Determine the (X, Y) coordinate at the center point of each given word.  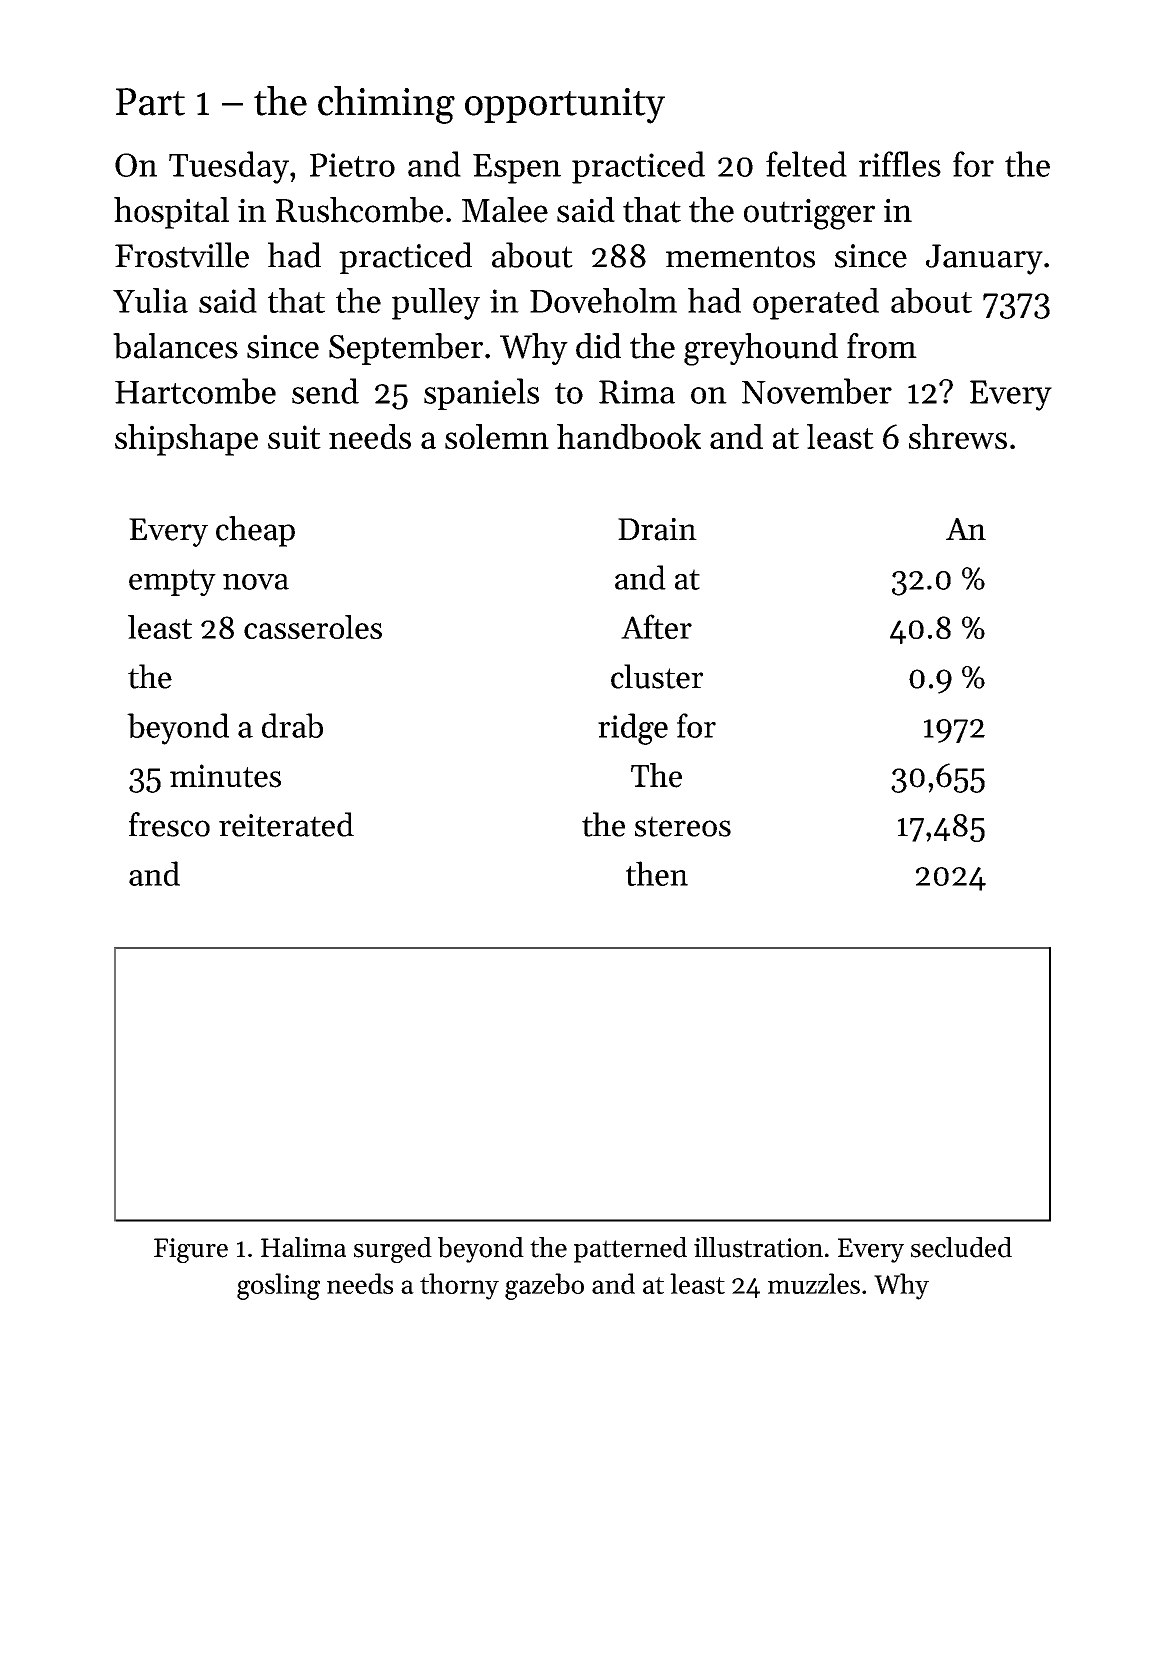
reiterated (286, 824)
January (984, 259)
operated (816, 304)
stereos (683, 826)
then (657, 873)
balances (175, 346)
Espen (517, 169)
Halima (303, 1247)
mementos (740, 257)
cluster (657, 676)
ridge (633, 729)
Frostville (182, 255)
